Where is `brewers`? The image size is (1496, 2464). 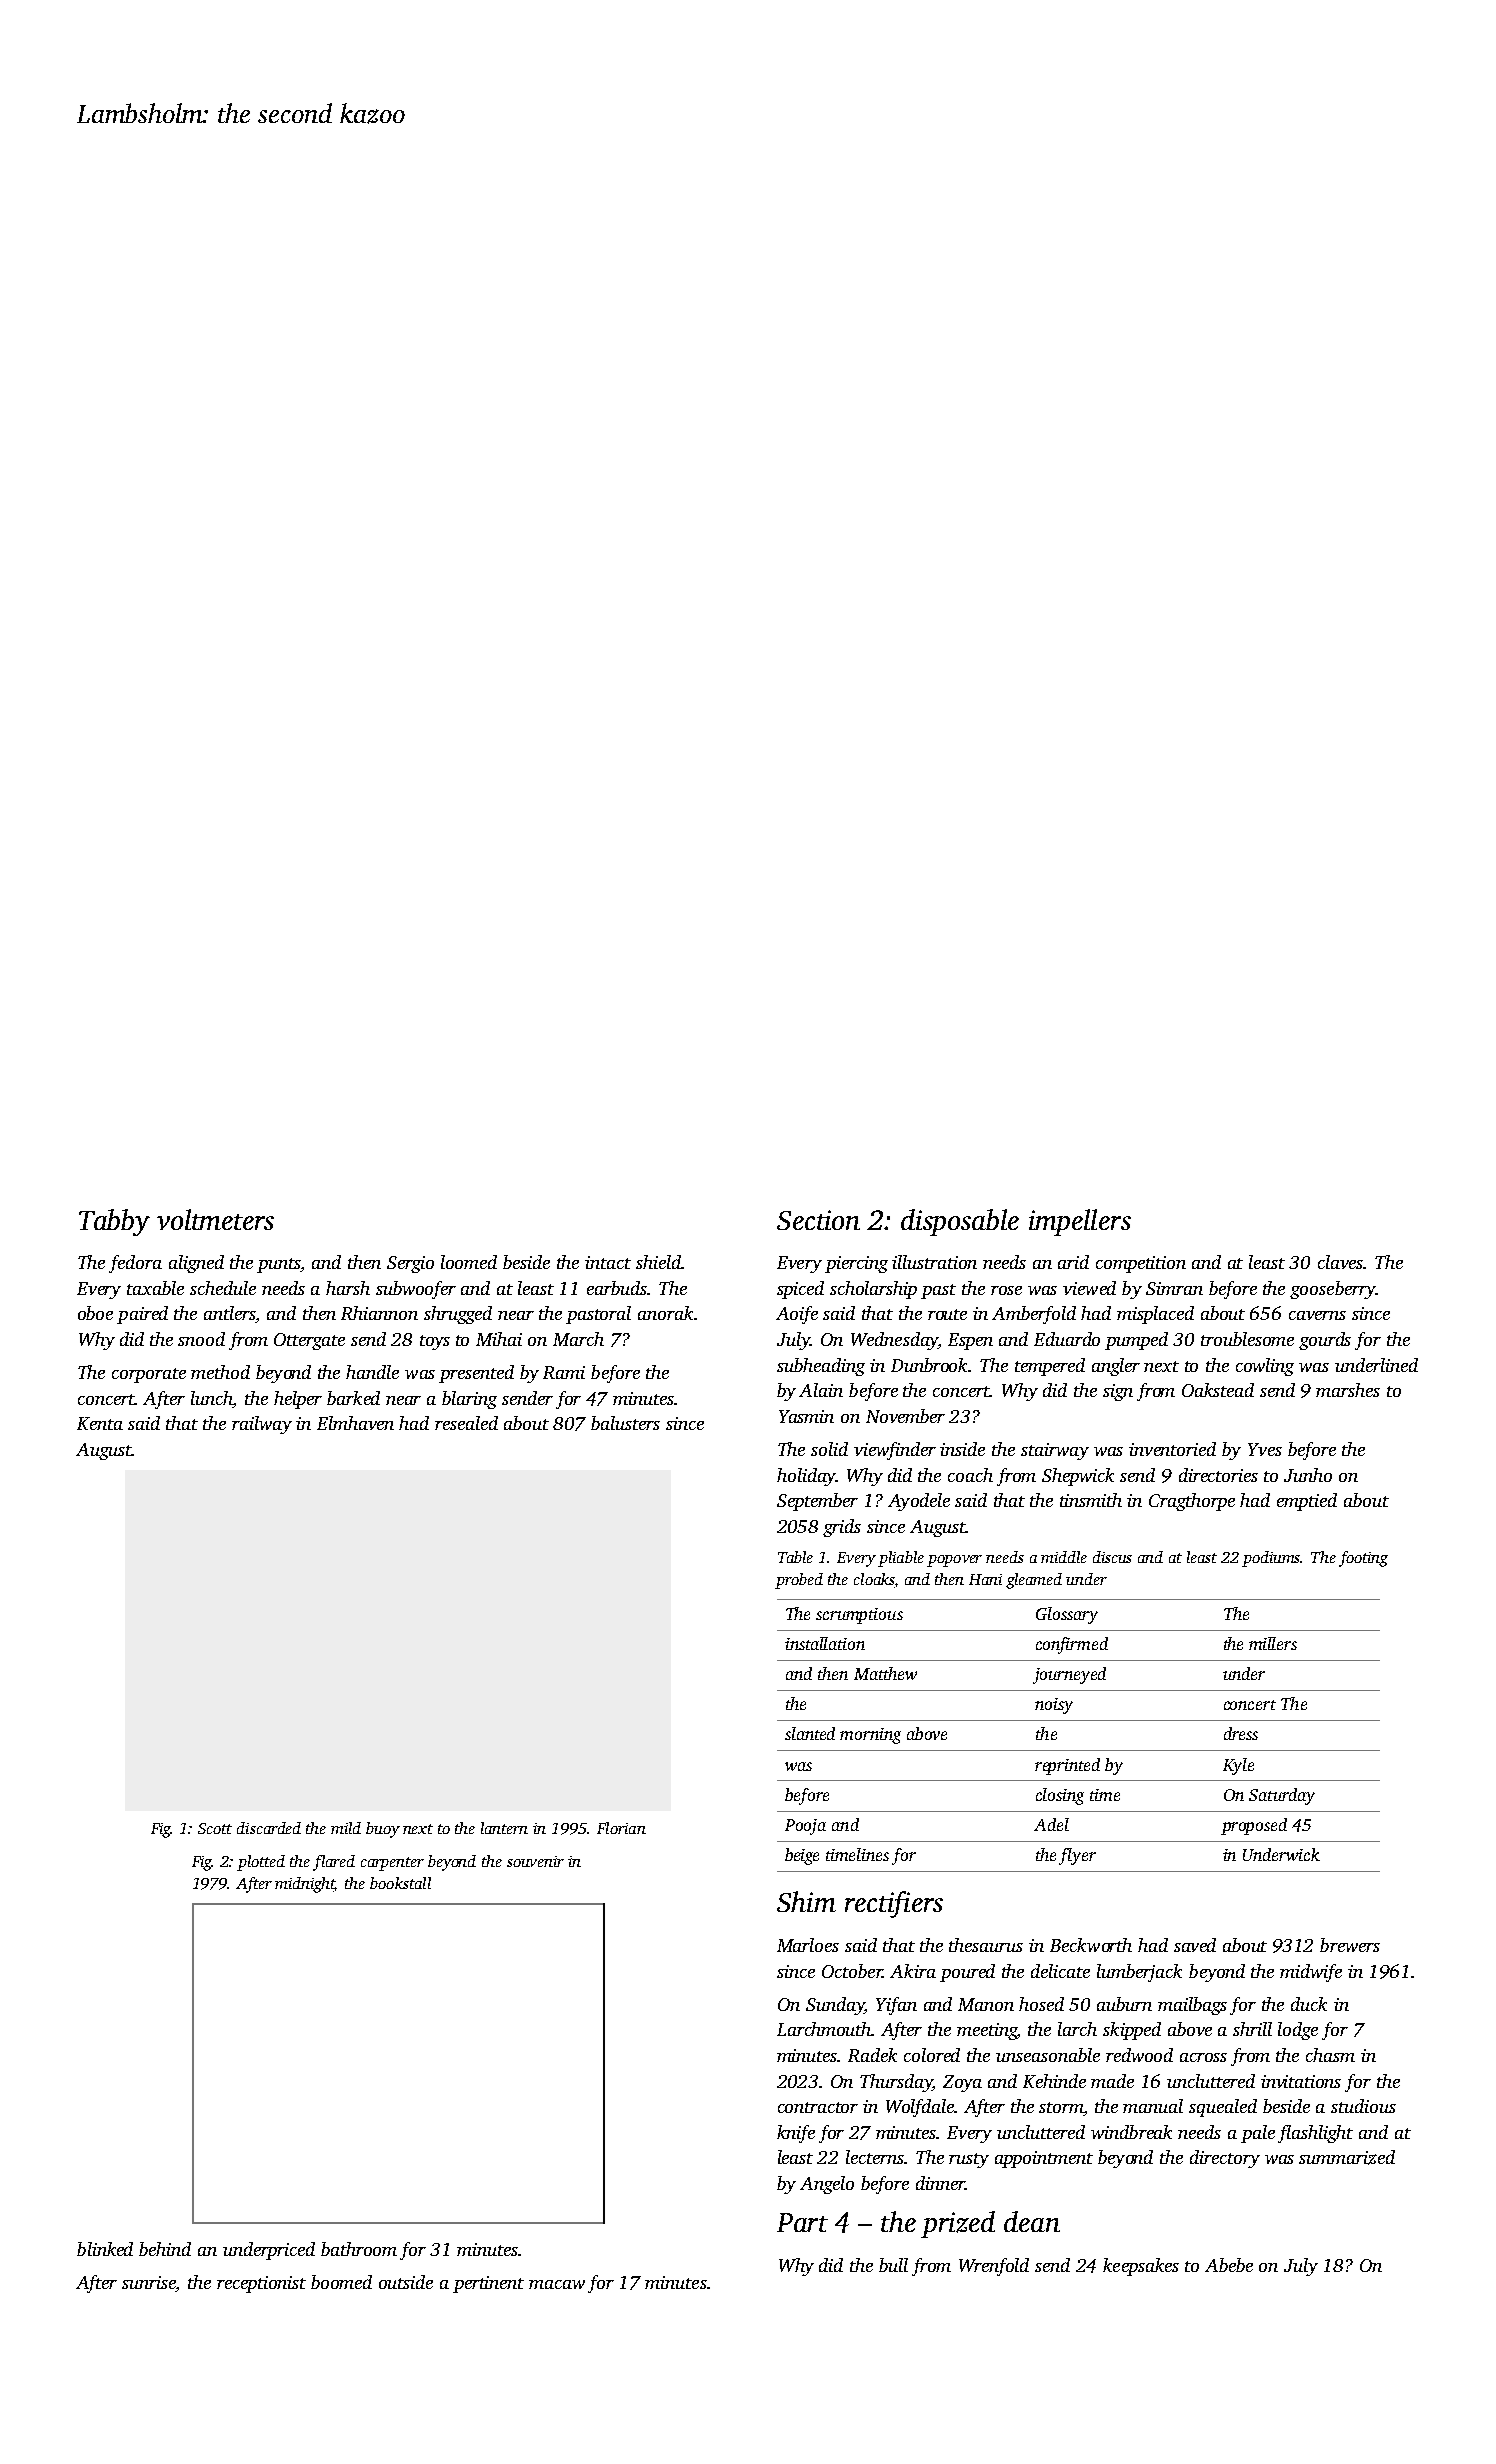 brewers is located at coordinates (1350, 1945).
